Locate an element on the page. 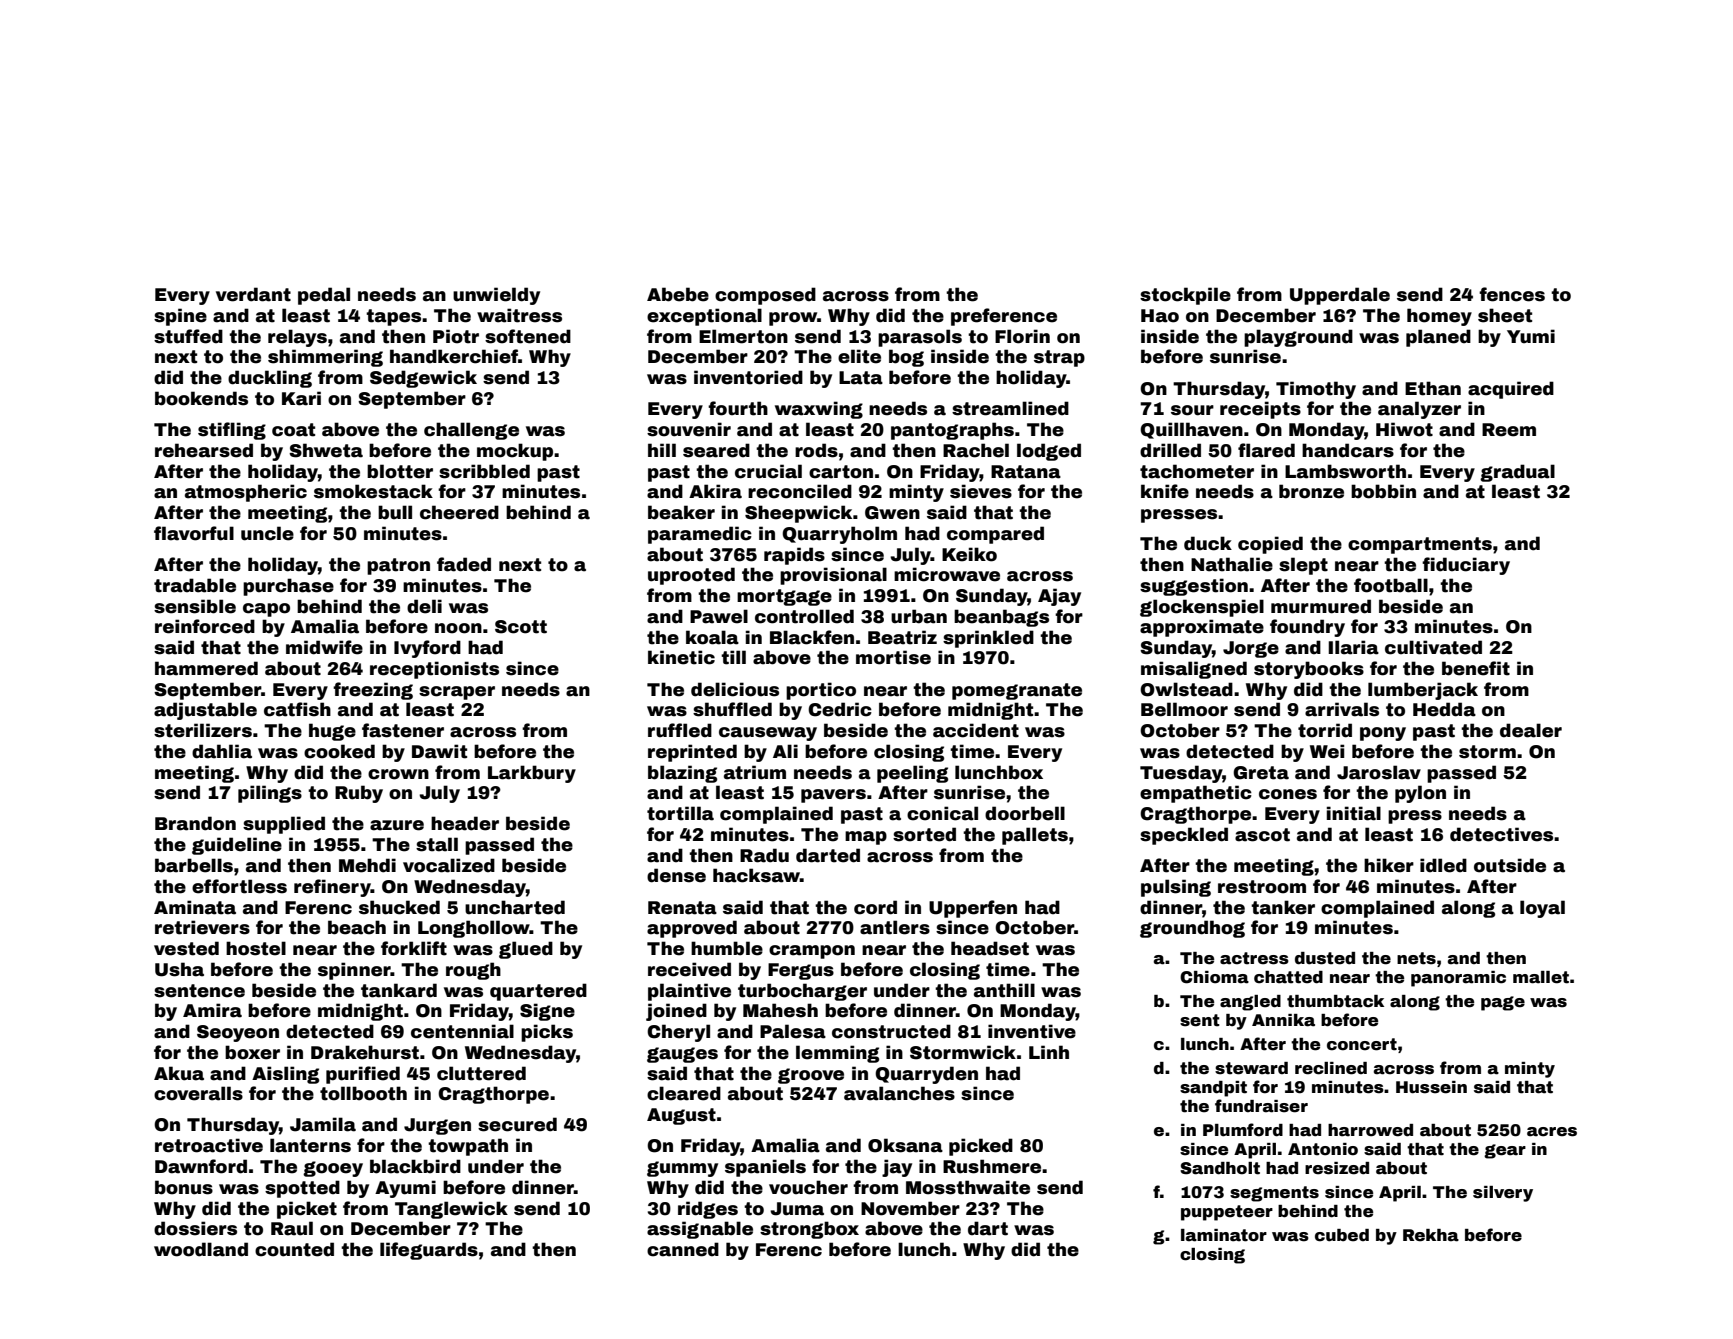 The image size is (1733, 1339). canned is located at coordinates (683, 1249).
